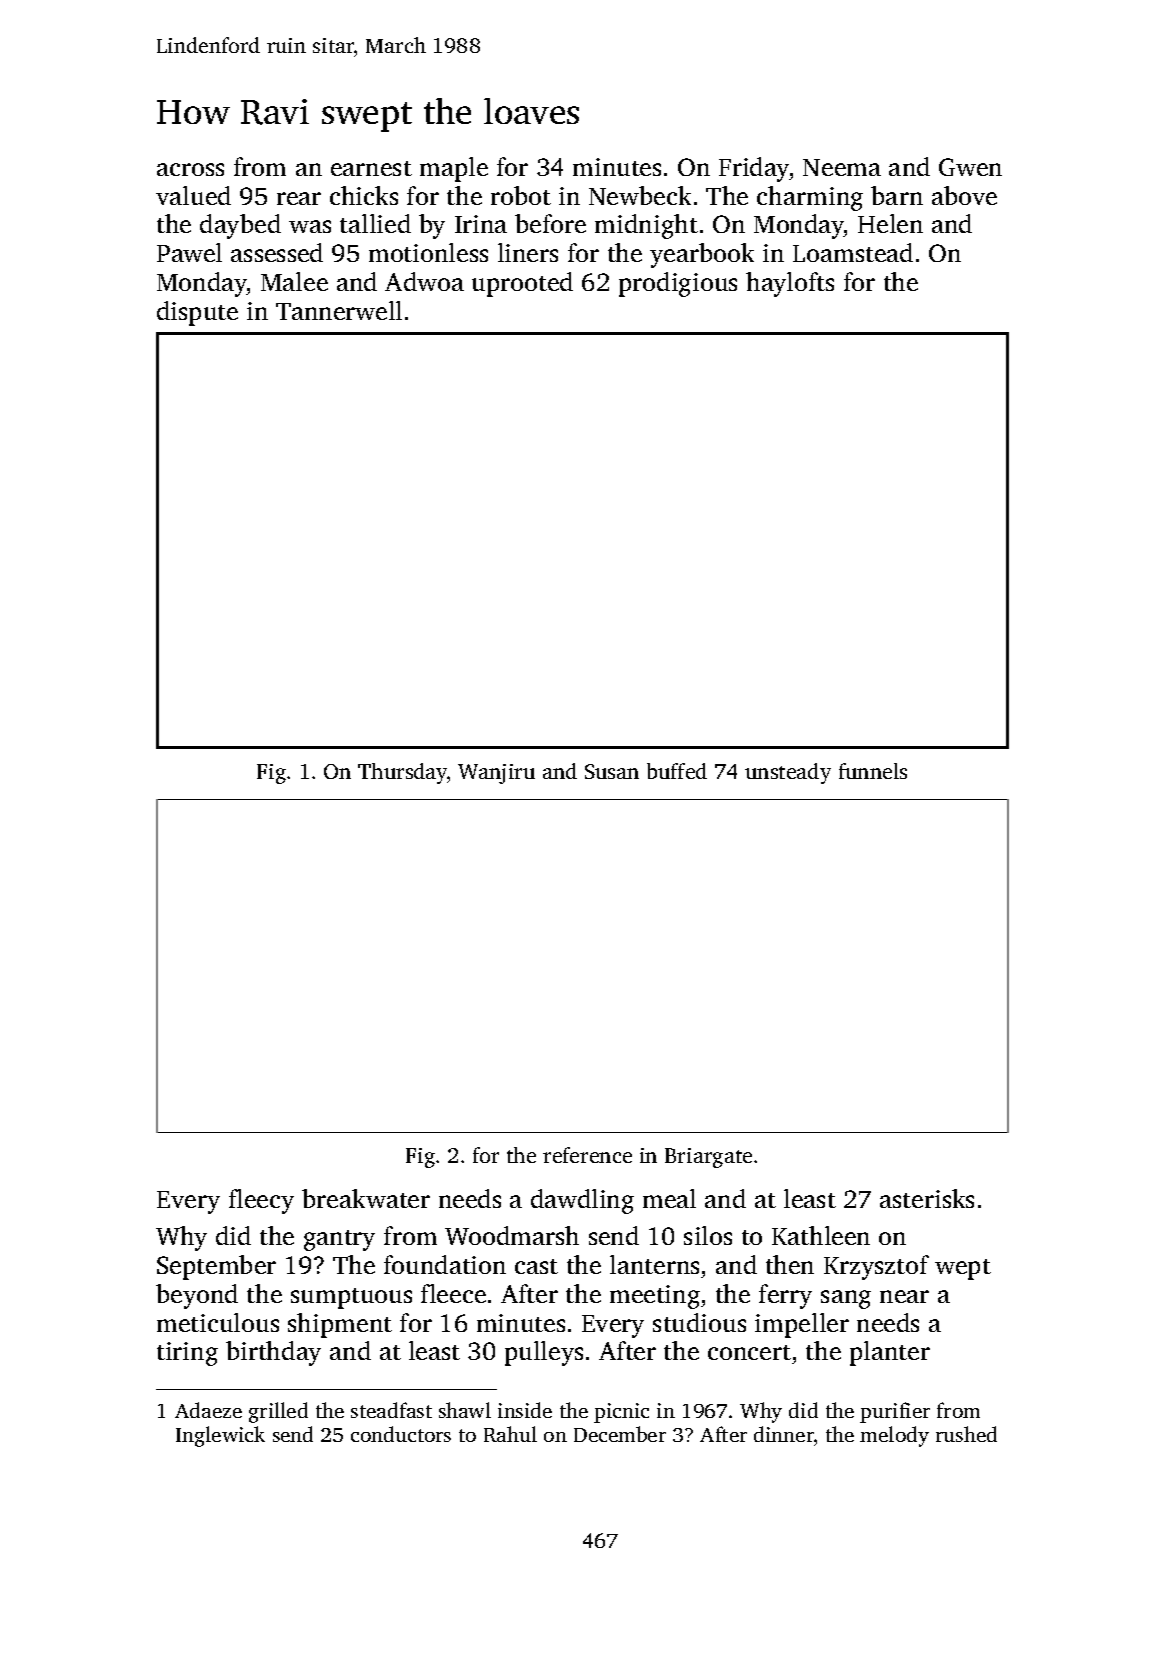 Image resolution: width=1165 pixels, height=1654 pixels. What do you see at coordinates (197, 313) in the screenshot?
I see `dispute` at bounding box center [197, 313].
